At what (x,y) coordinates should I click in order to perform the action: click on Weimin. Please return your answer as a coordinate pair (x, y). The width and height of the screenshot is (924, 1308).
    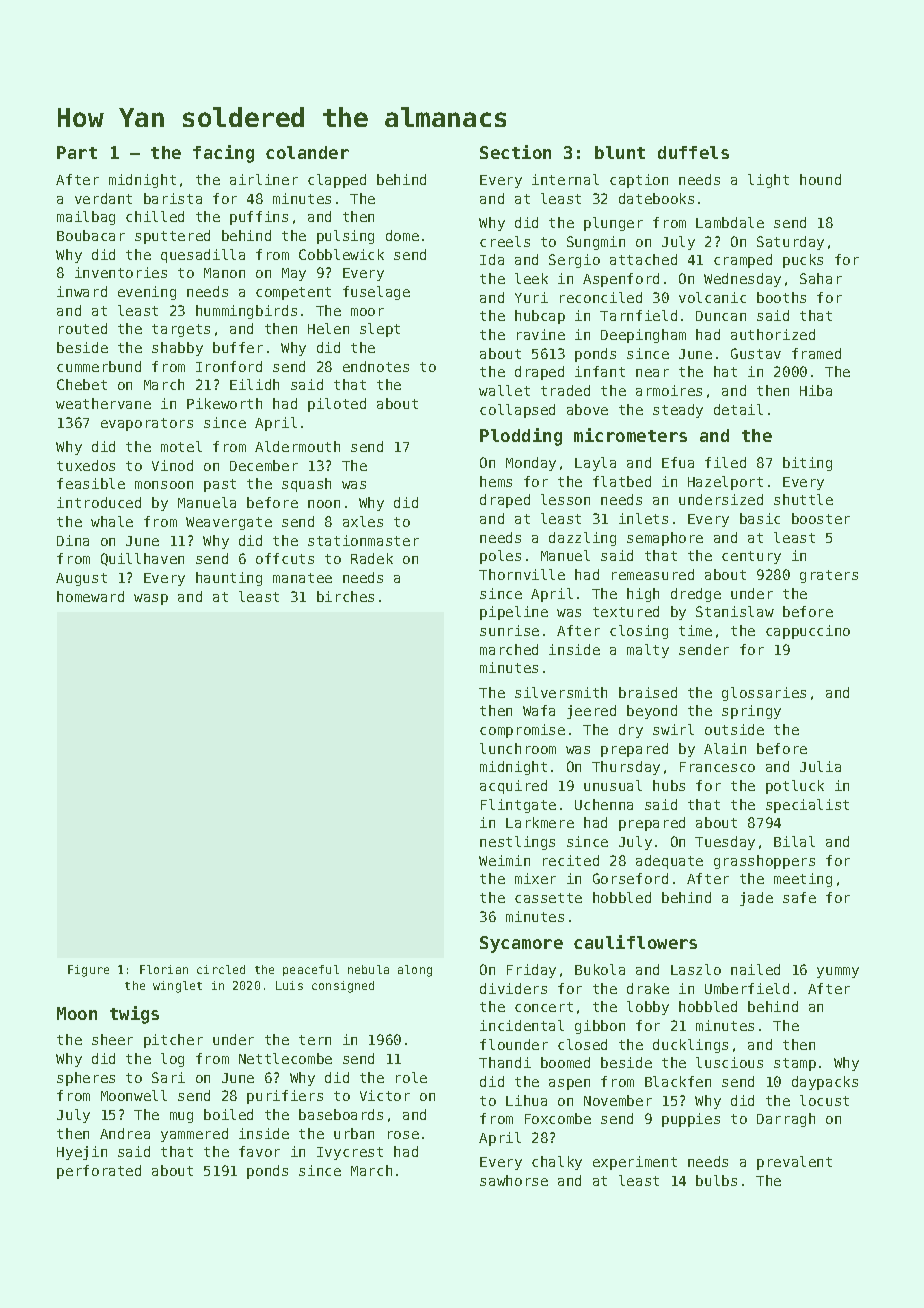
    Looking at the image, I should click on (504, 860).
